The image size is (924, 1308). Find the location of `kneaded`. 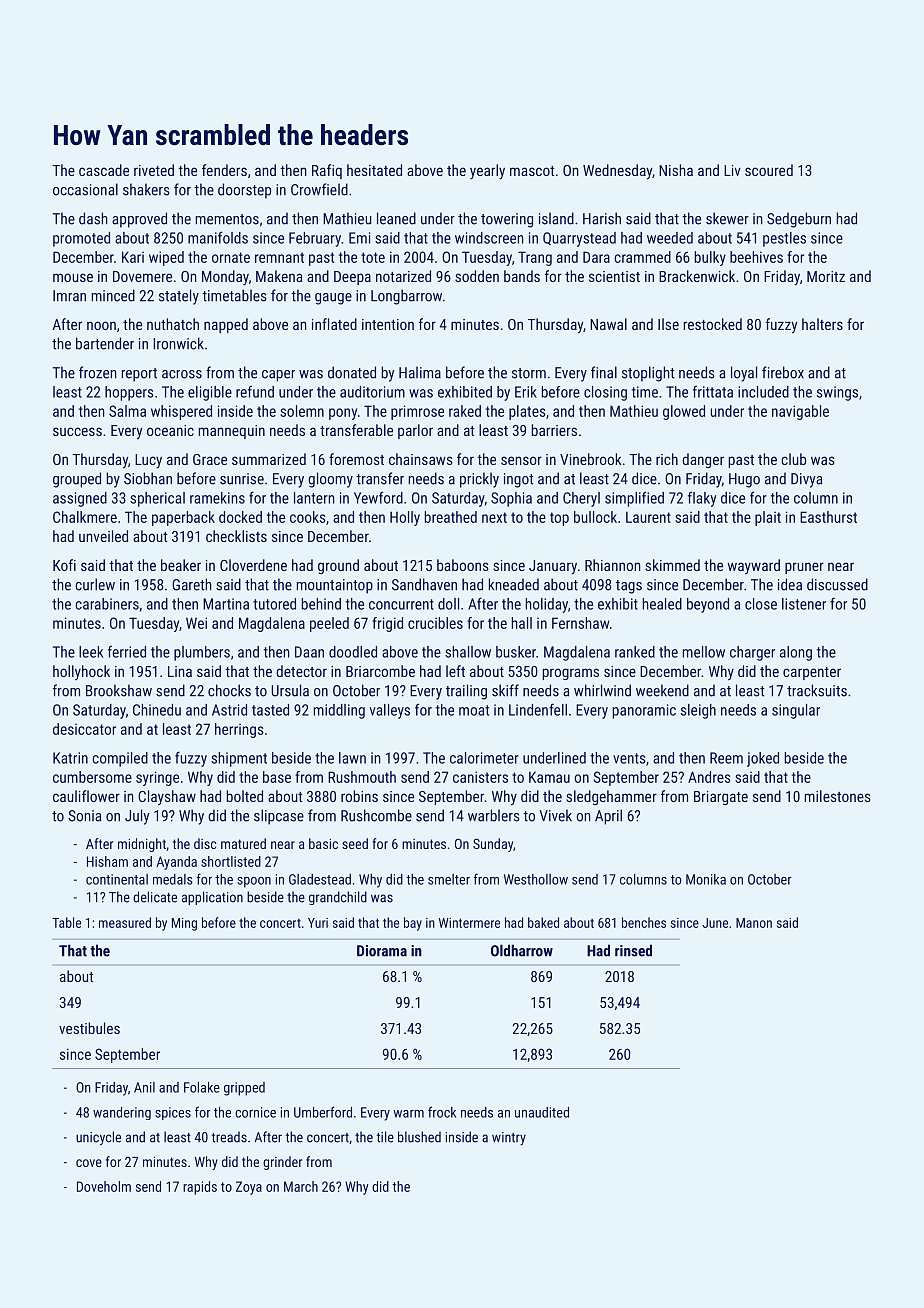

kneaded is located at coordinates (514, 584).
